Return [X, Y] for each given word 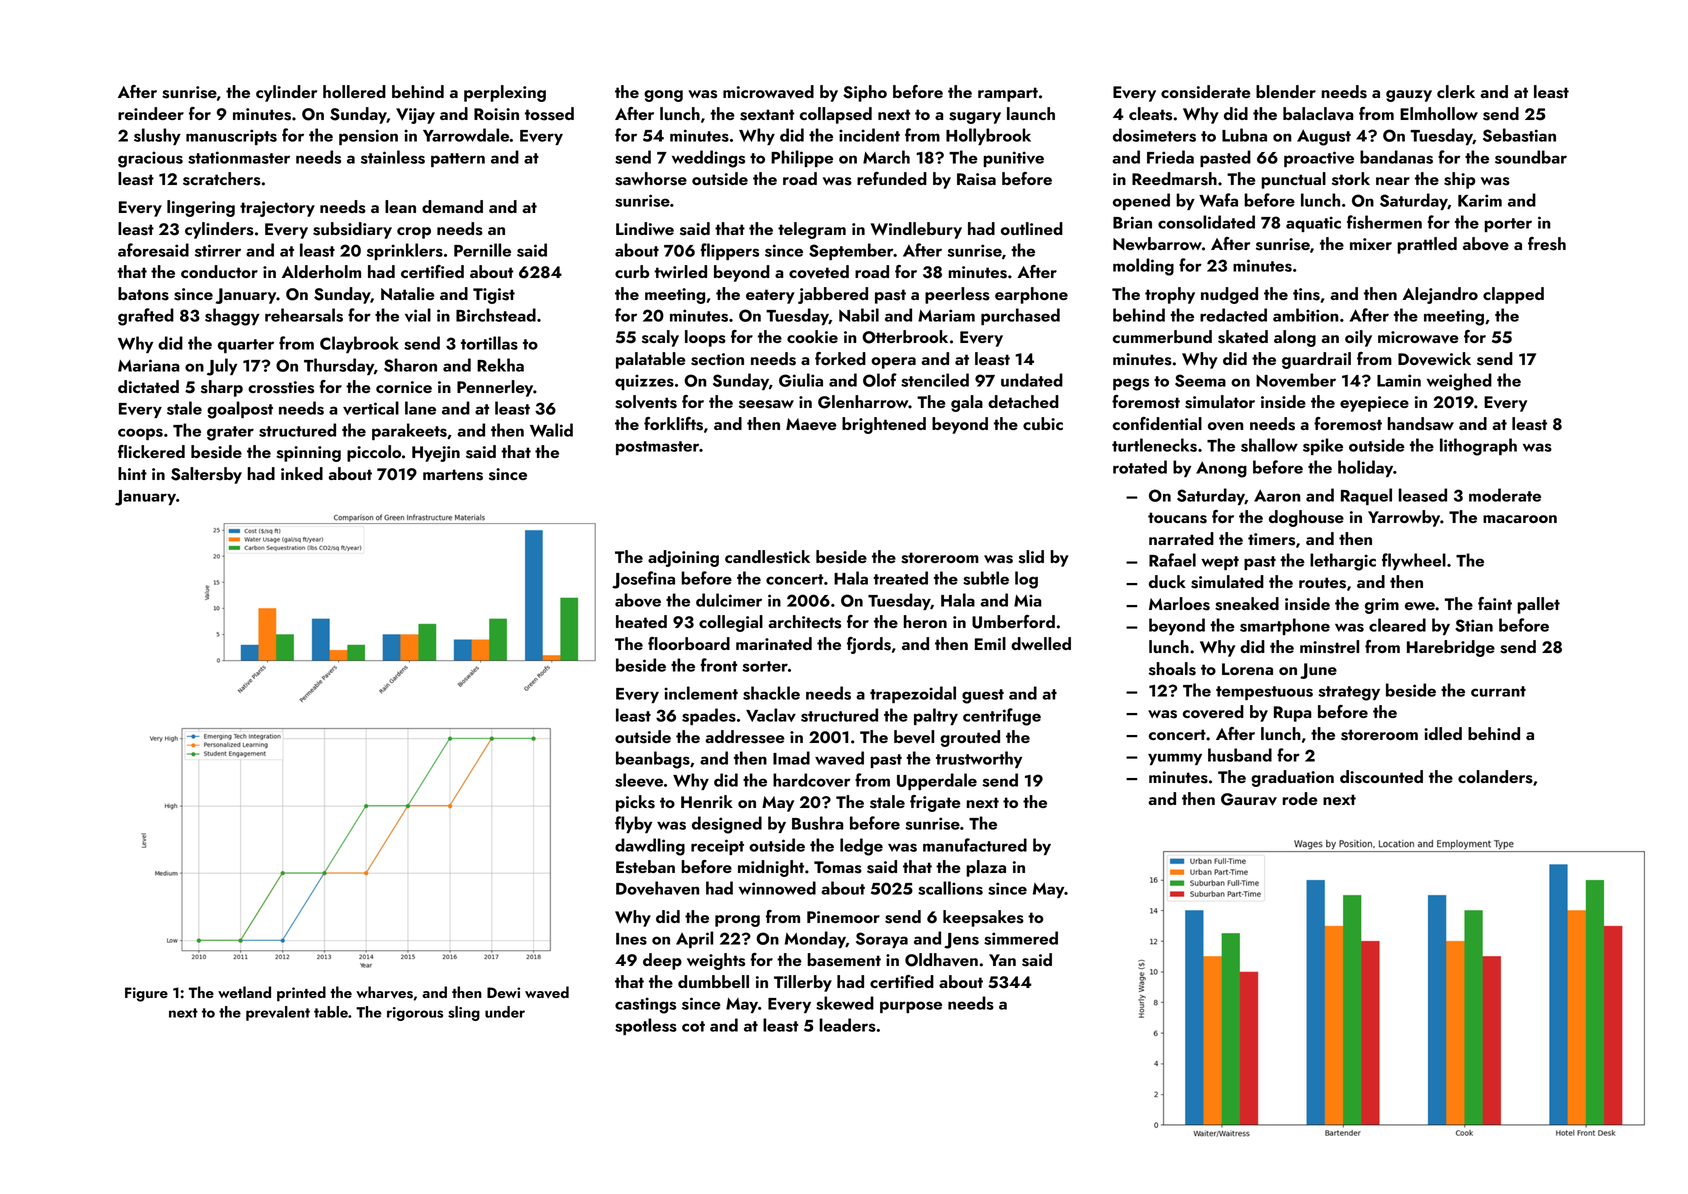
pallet [1538, 605]
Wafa [1218, 200]
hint [132, 473]
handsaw [1421, 424]
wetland [244, 992]
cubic [1043, 423]
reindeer [151, 113]
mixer [1371, 244]
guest [983, 696]
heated [641, 621]
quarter [246, 346]
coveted [819, 272]
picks [635, 803]
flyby [633, 824]
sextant [767, 115]
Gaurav [1249, 799]
